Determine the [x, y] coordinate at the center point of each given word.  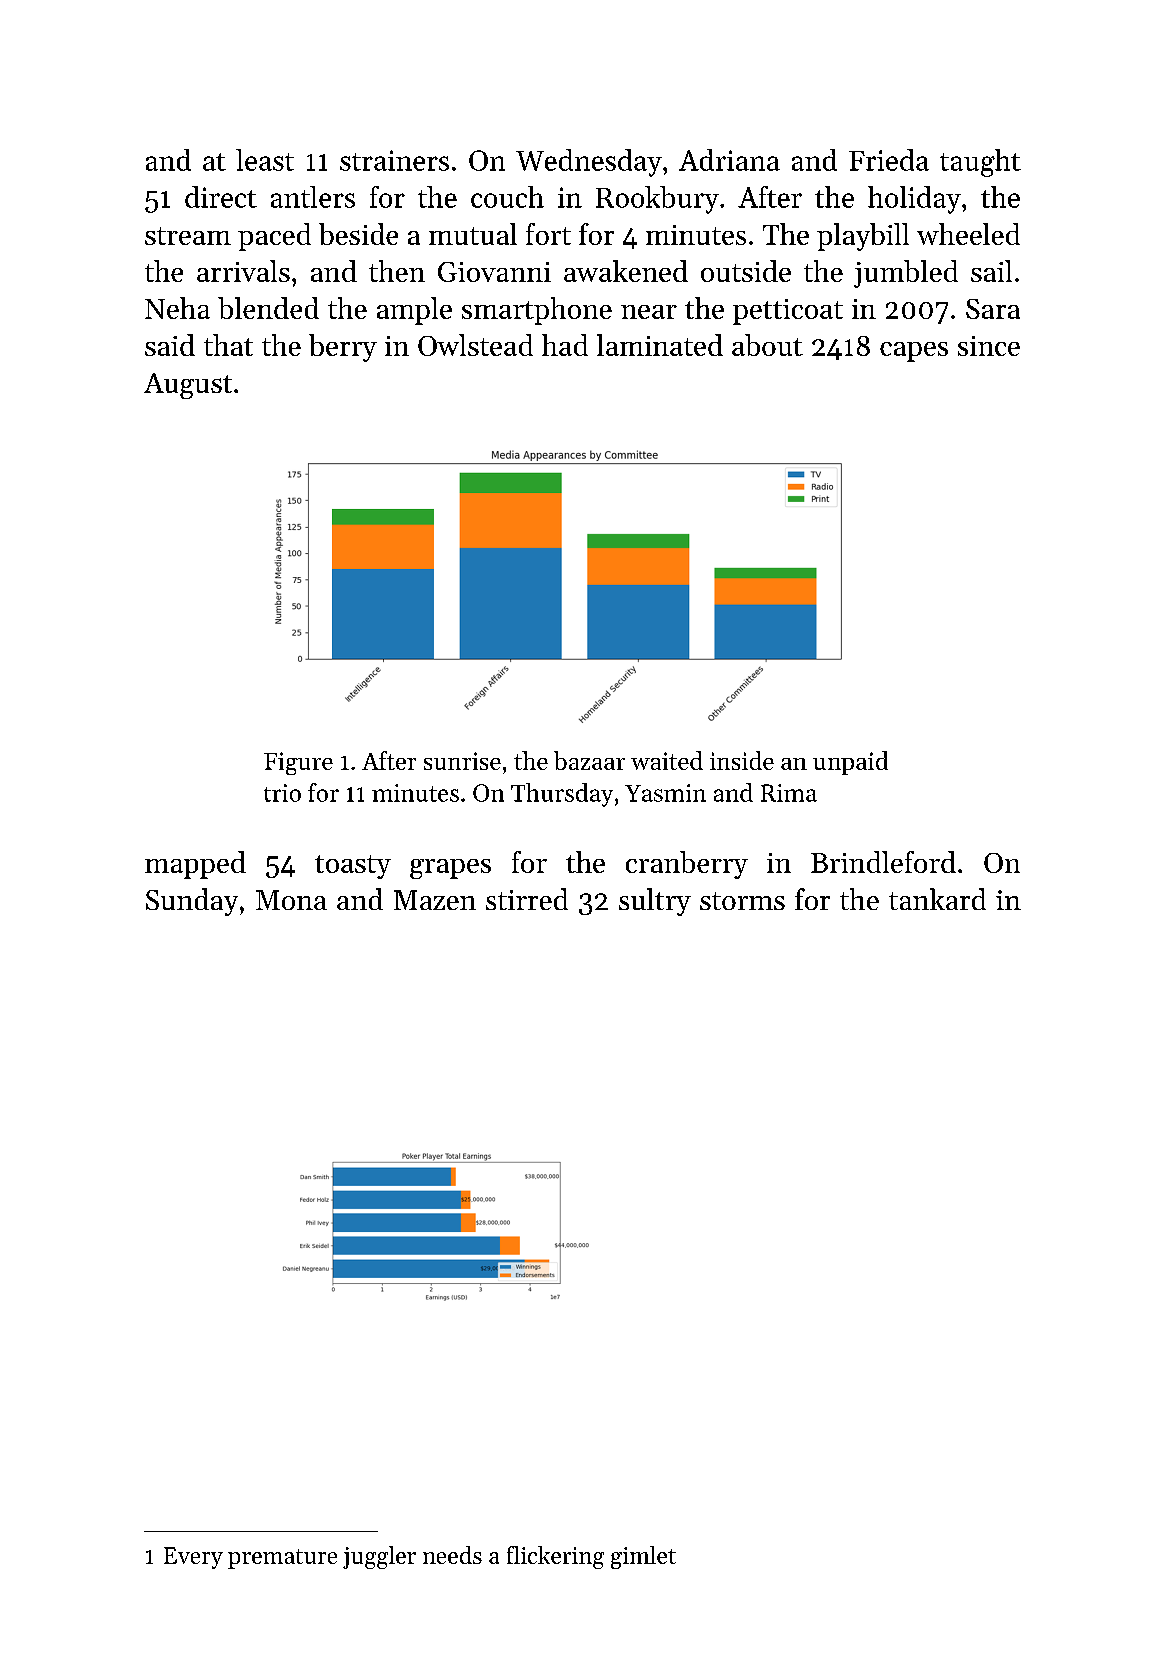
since [989, 346]
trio [282, 793]
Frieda [889, 160]
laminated [660, 345]
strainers [394, 160]
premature [282, 1559]
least [265, 160]
